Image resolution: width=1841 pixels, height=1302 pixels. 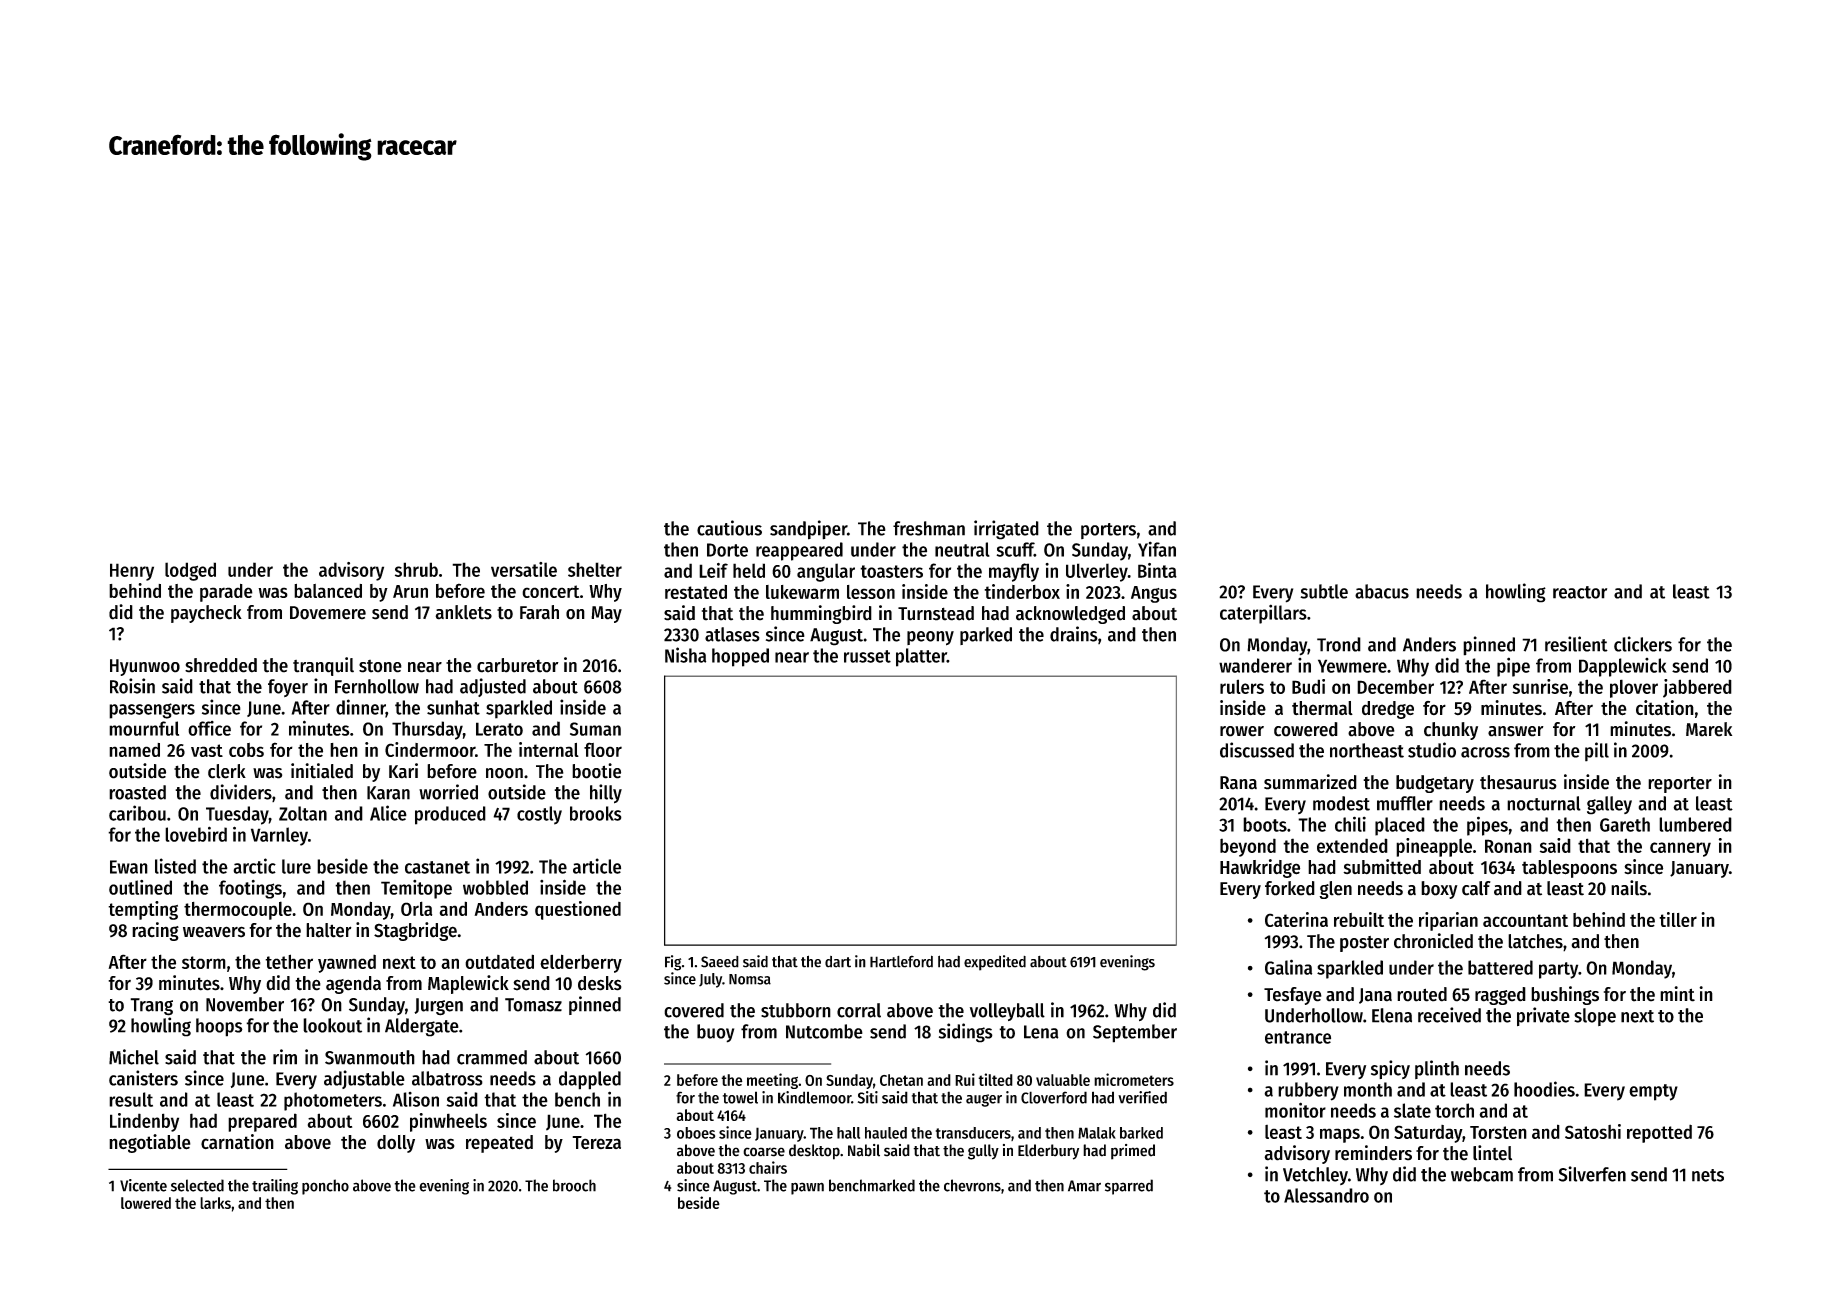 What do you see at coordinates (1535, 941) in the page?
I see `latches` at bounding box center [1535, 941].
